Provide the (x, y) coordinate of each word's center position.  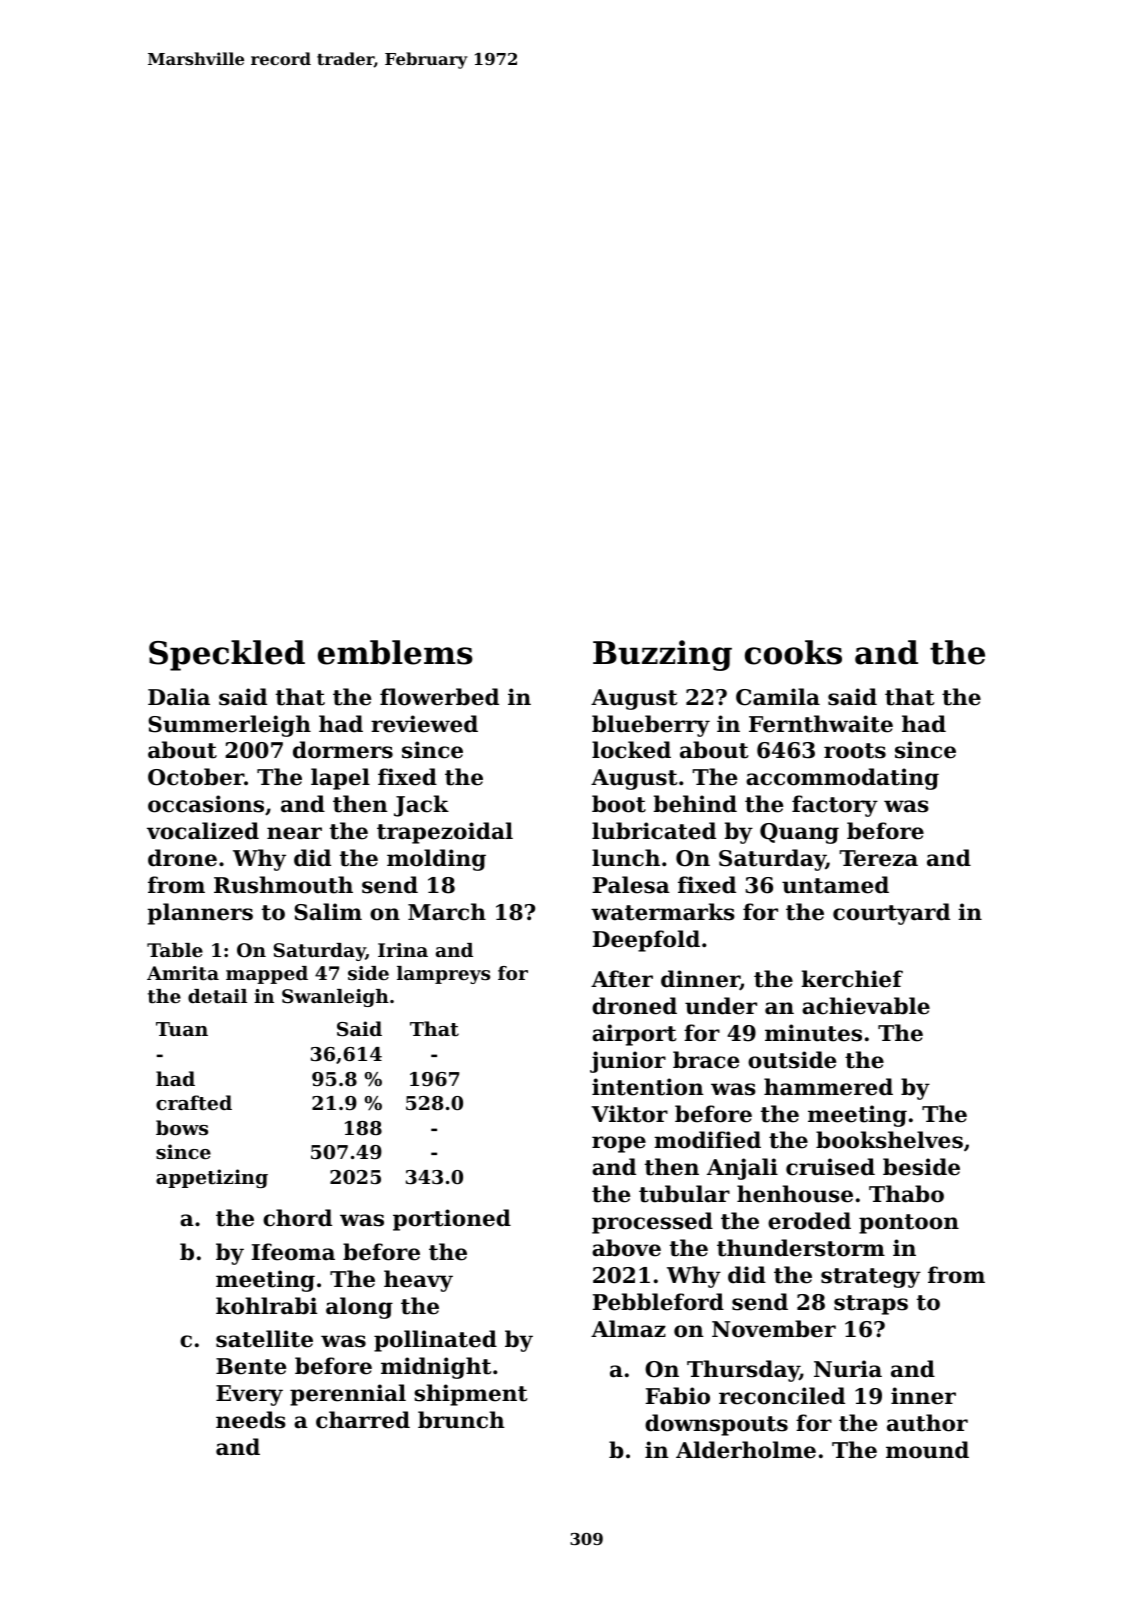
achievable (866, 1006)
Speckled (227, 655)
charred (363, 1420)
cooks (793, 652)
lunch (626, 858)
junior (628, 1062)
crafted (194, 1103)
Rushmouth (283, 885)
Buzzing (662, 655)
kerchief (852, 979)
